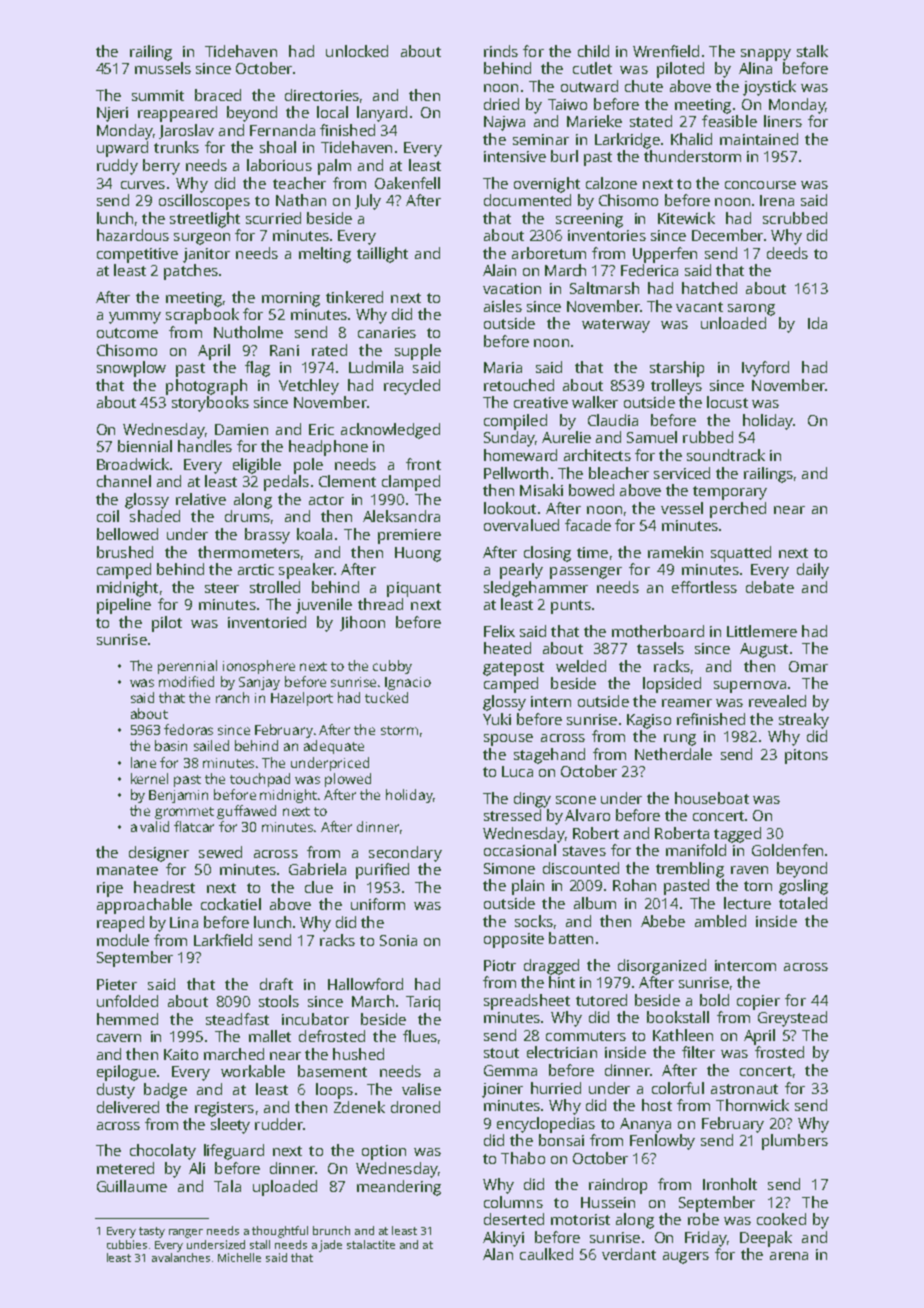 The width and height of the page is (924, 1308). I want to click on houseboat, so click(712, 798).
